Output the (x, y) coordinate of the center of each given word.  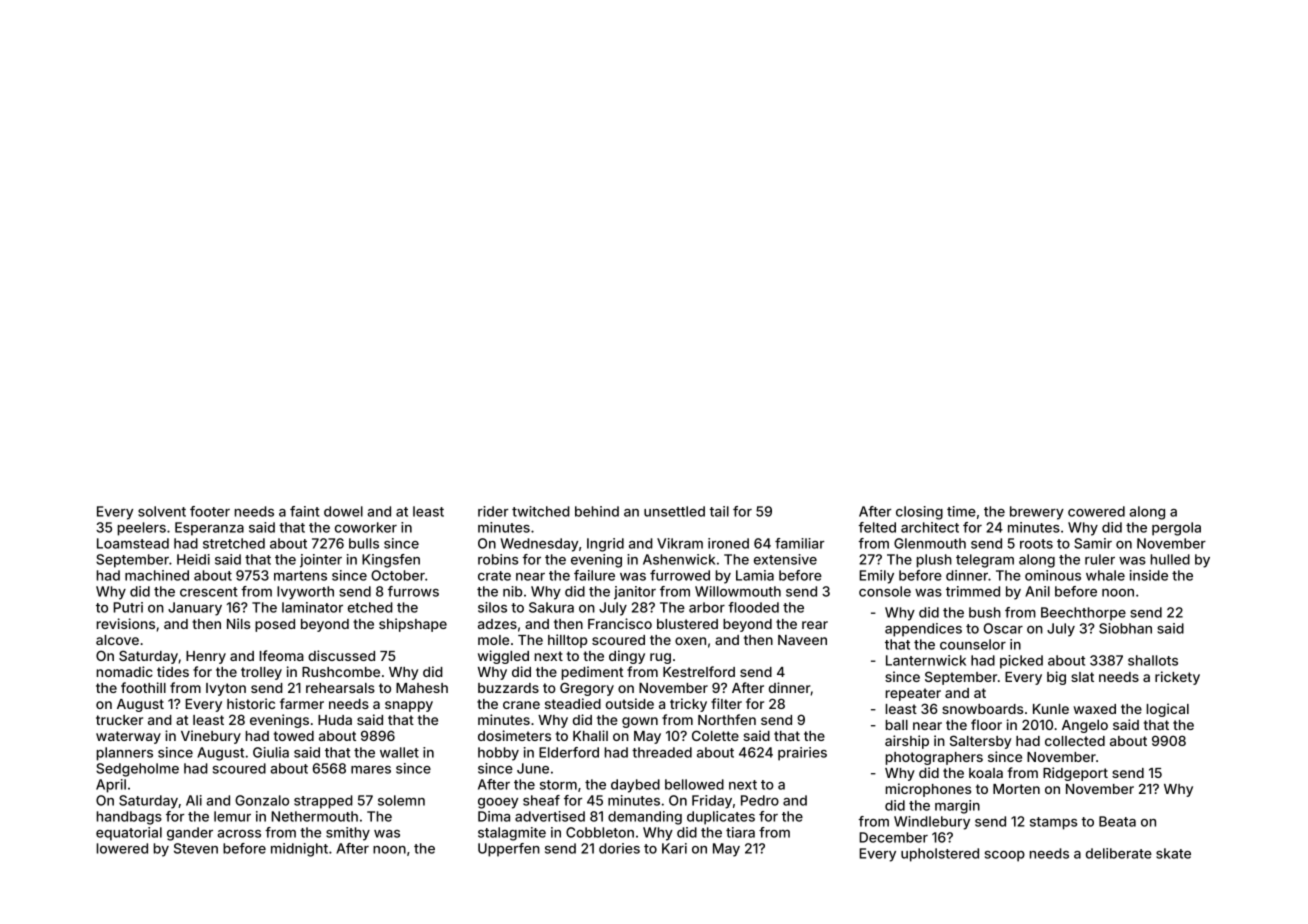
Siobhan (1125, 628)
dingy (627, 657)
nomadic (125, 671)
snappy (409, 706)
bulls (364, 543)
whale (1105, 575)
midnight (299, 850)
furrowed (680, 575)
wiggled (503, 657)
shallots (1153, 660)
